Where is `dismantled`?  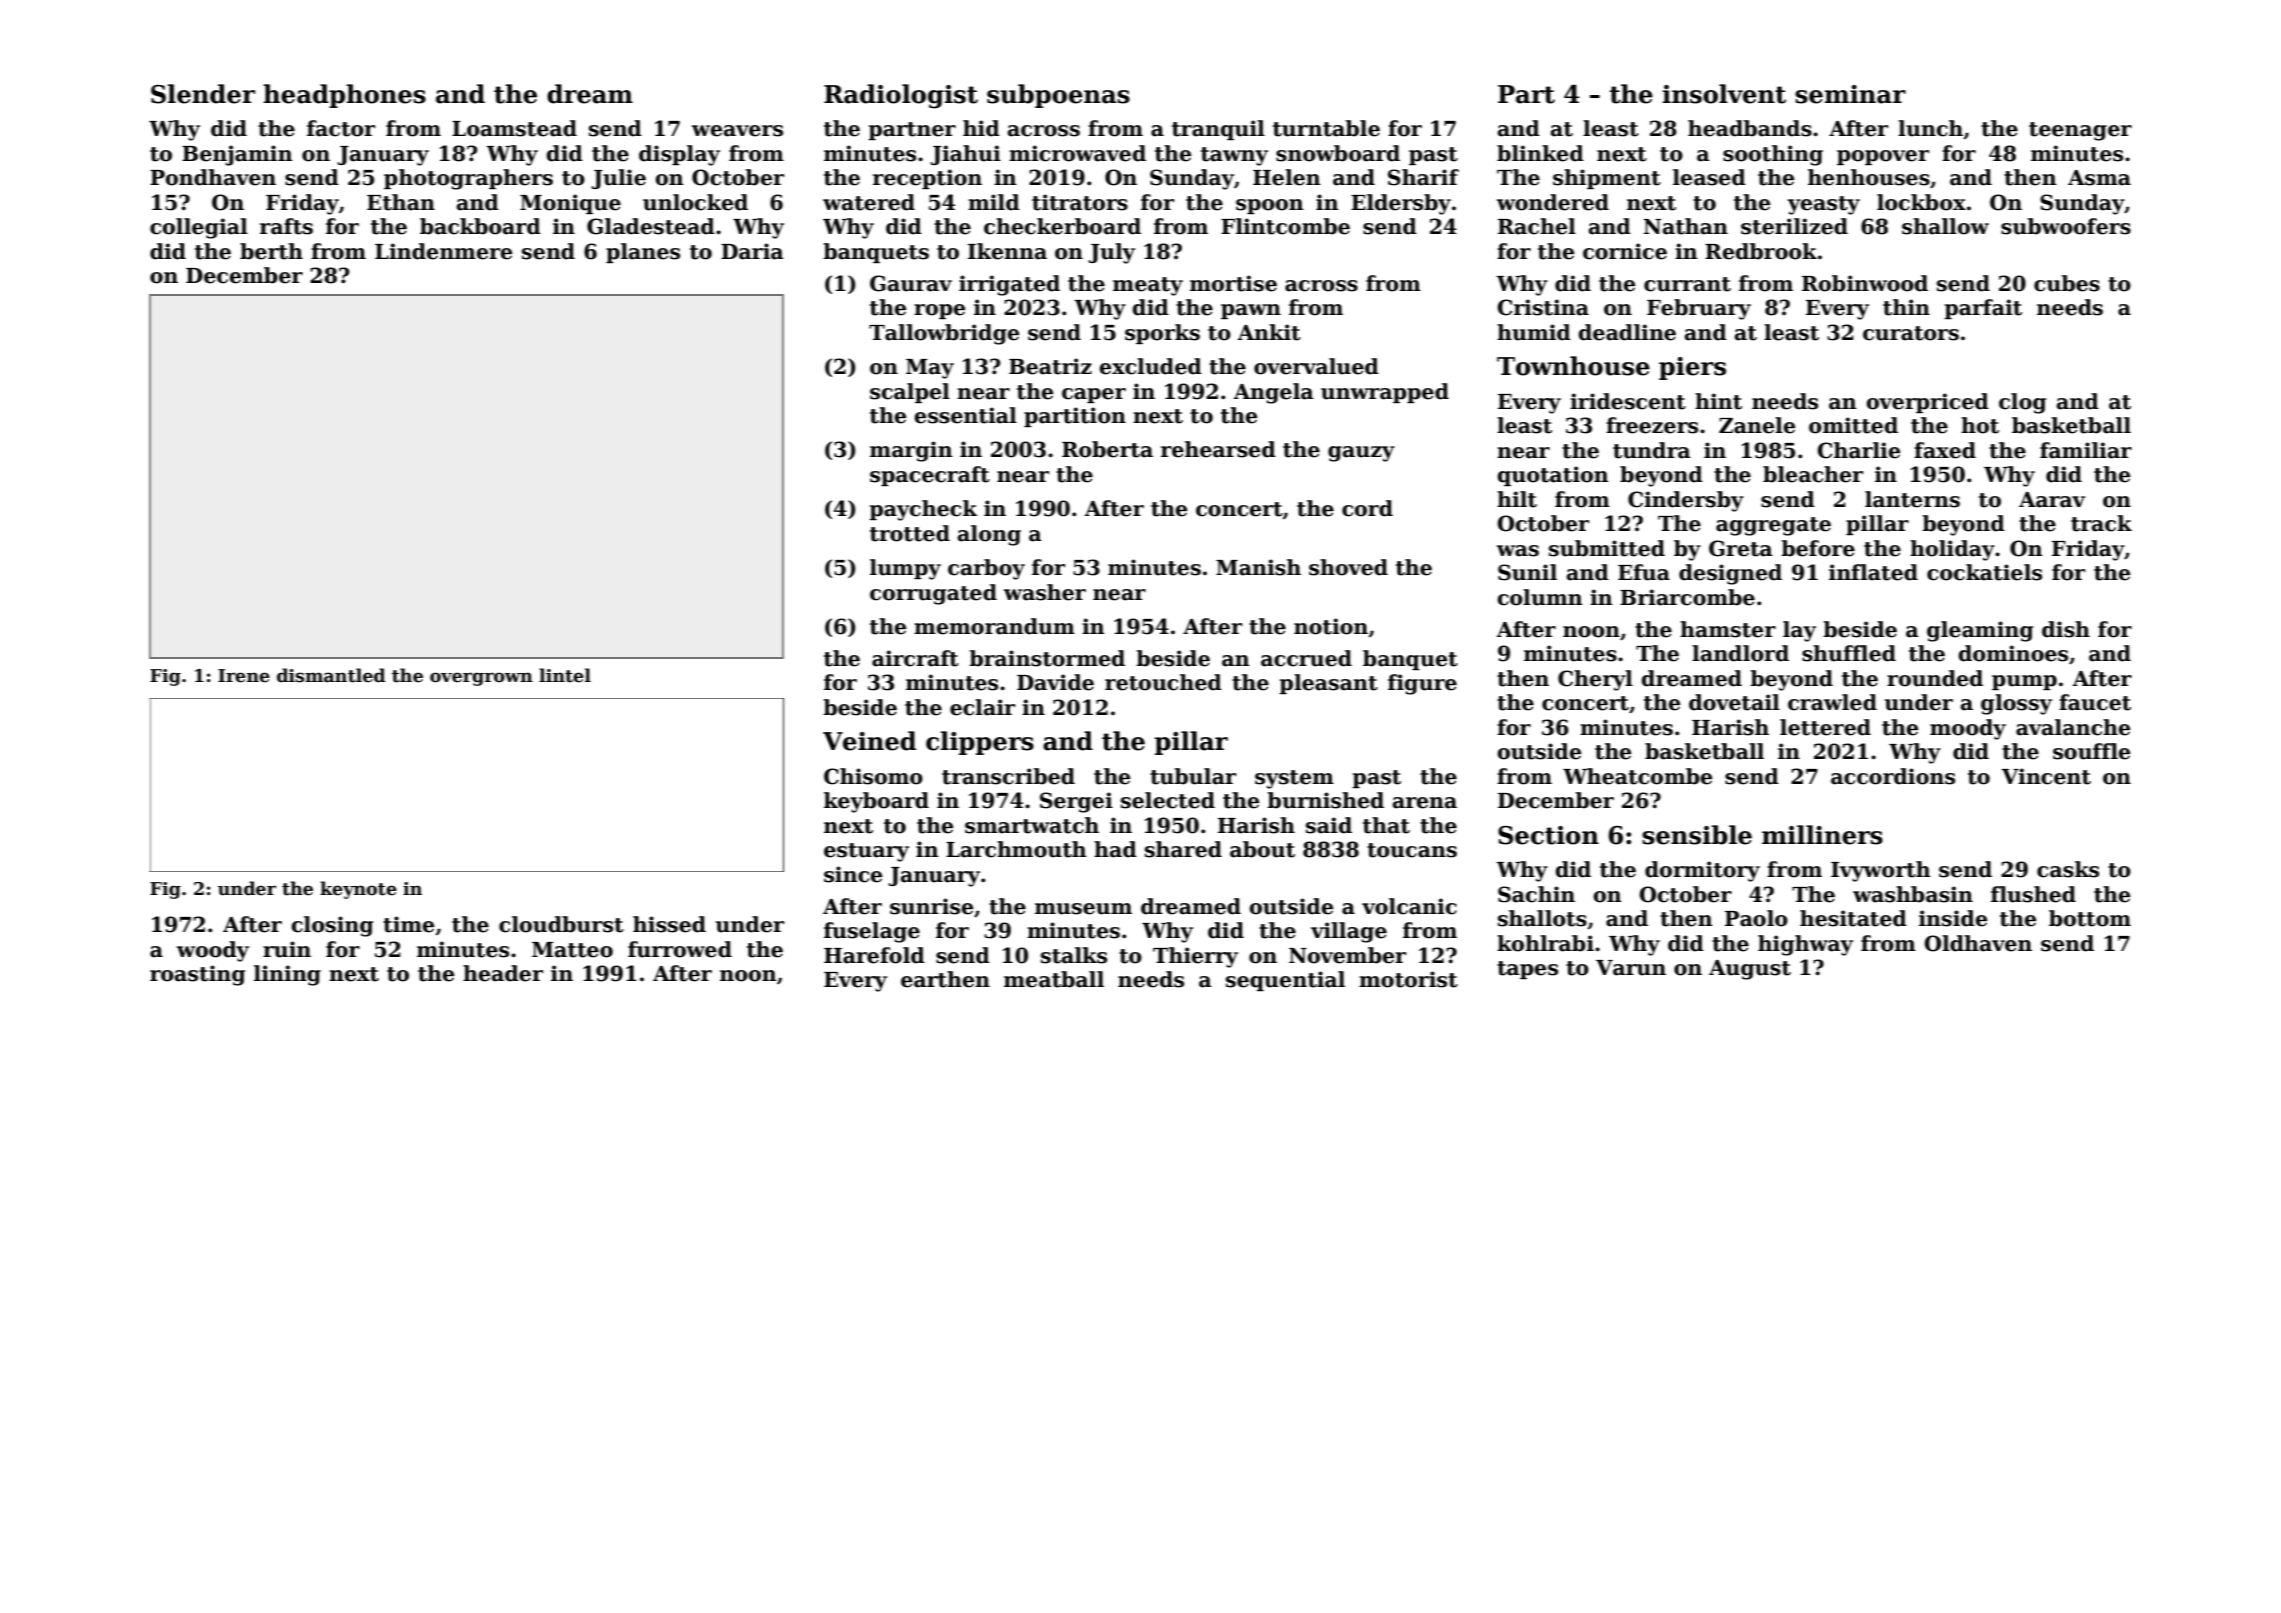 dismantled is located at coordinates (331, 675).
